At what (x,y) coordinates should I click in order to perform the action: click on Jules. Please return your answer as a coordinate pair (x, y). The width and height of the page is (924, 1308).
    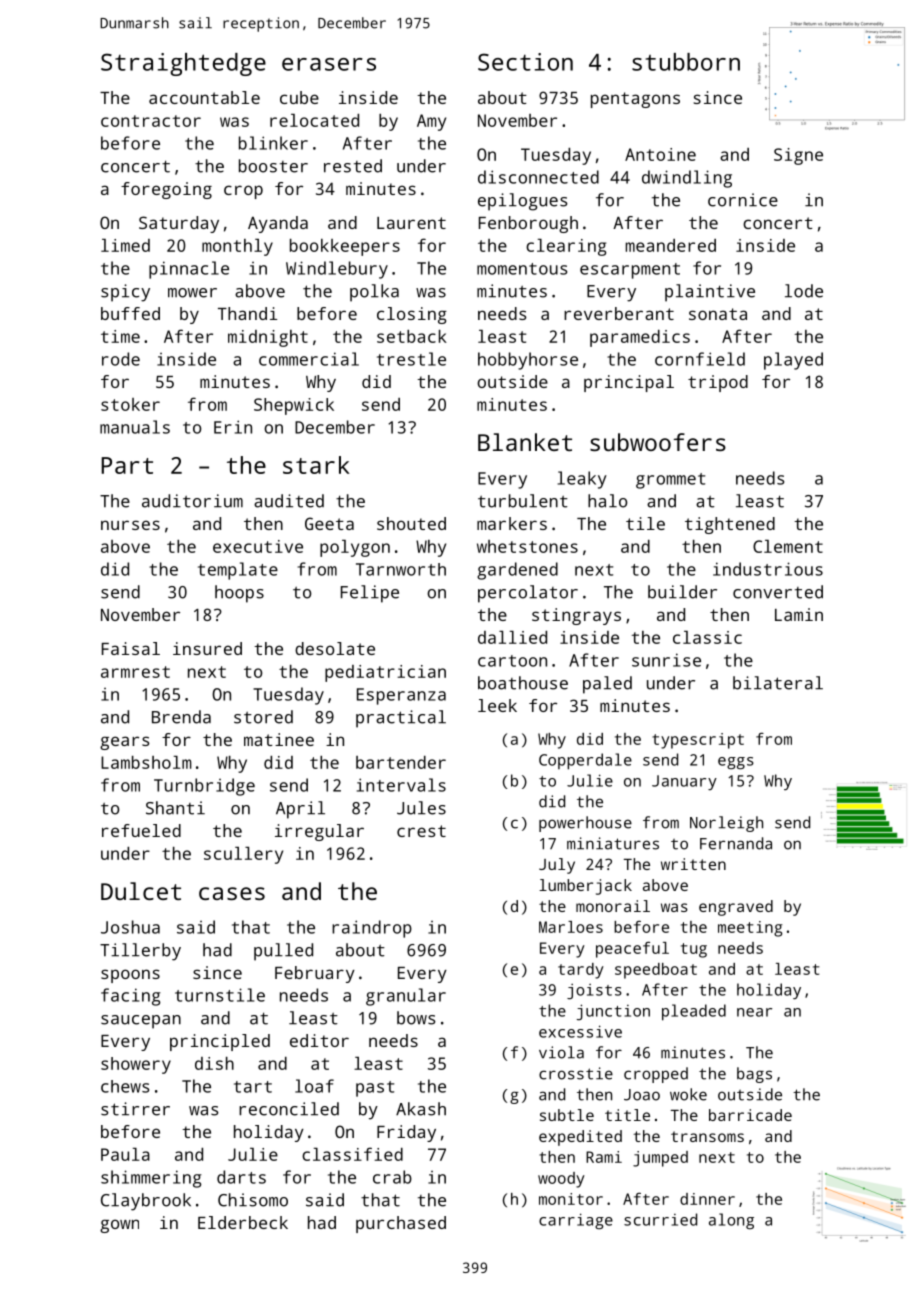
    Looking at the image, I should click on (421, 808).
